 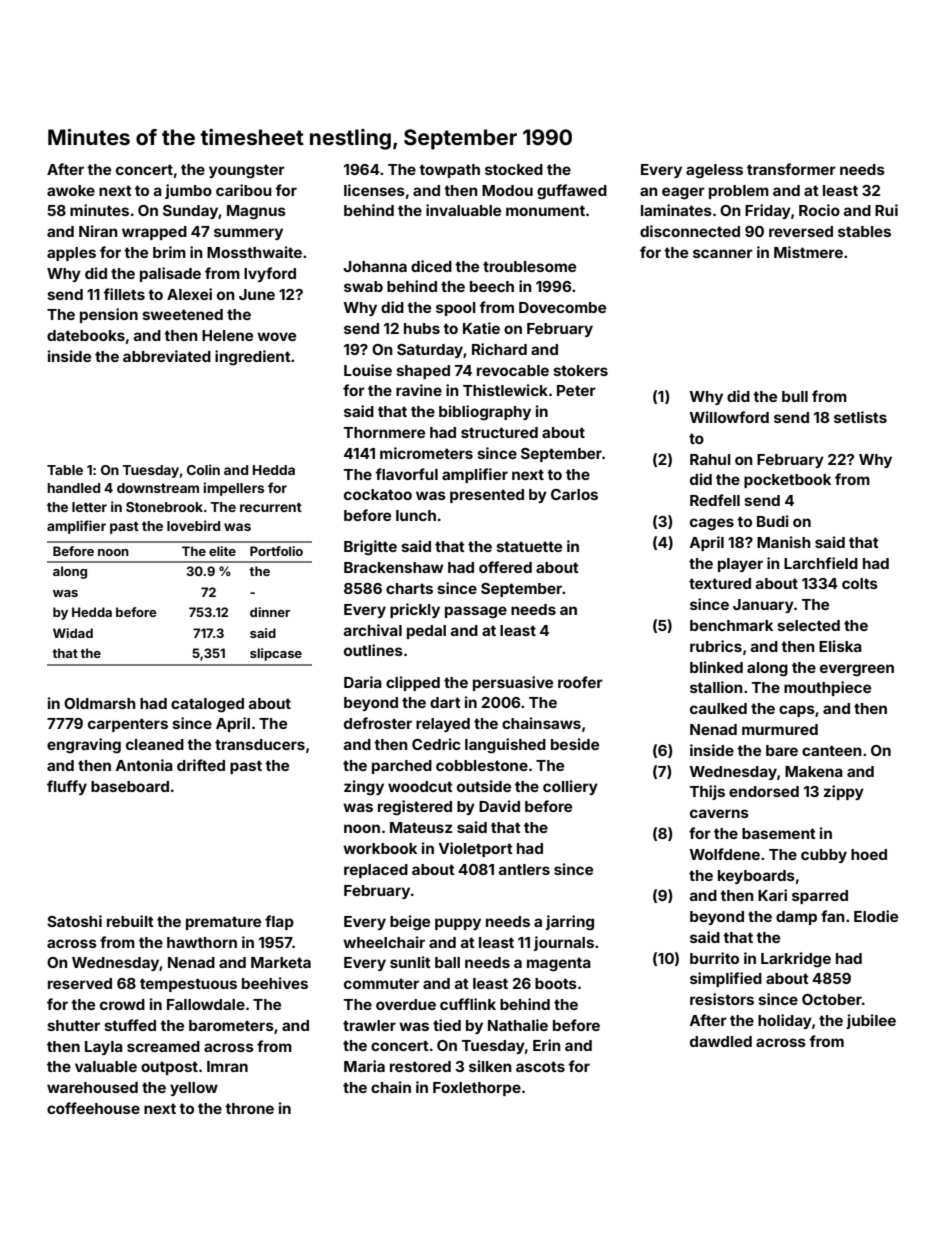 I want to click on guffawed, so click(x=572, y=192).
